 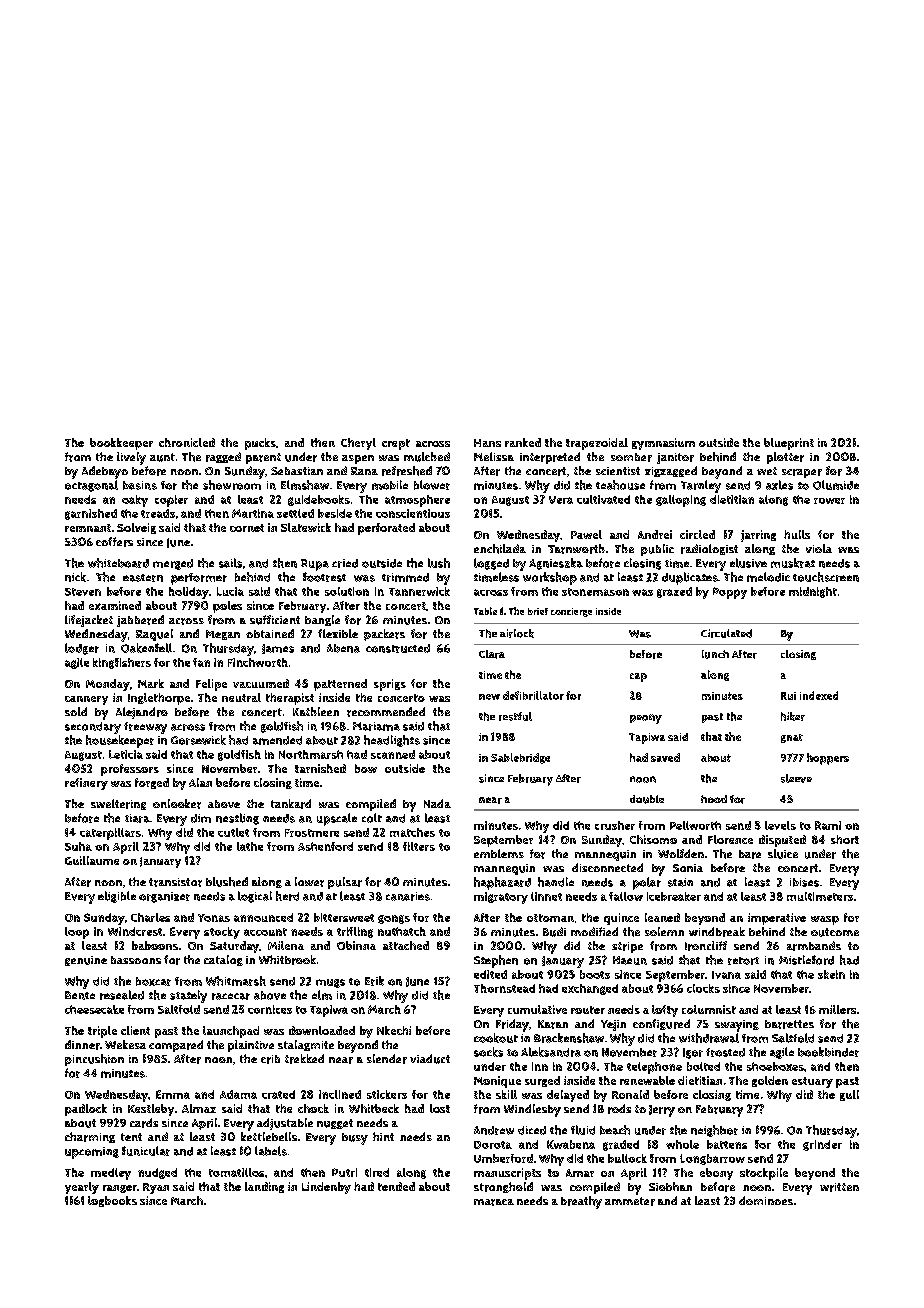 What do you see at coordinates (750, 854) in the image?
I see `bare` at bounding box center [750, 854].
